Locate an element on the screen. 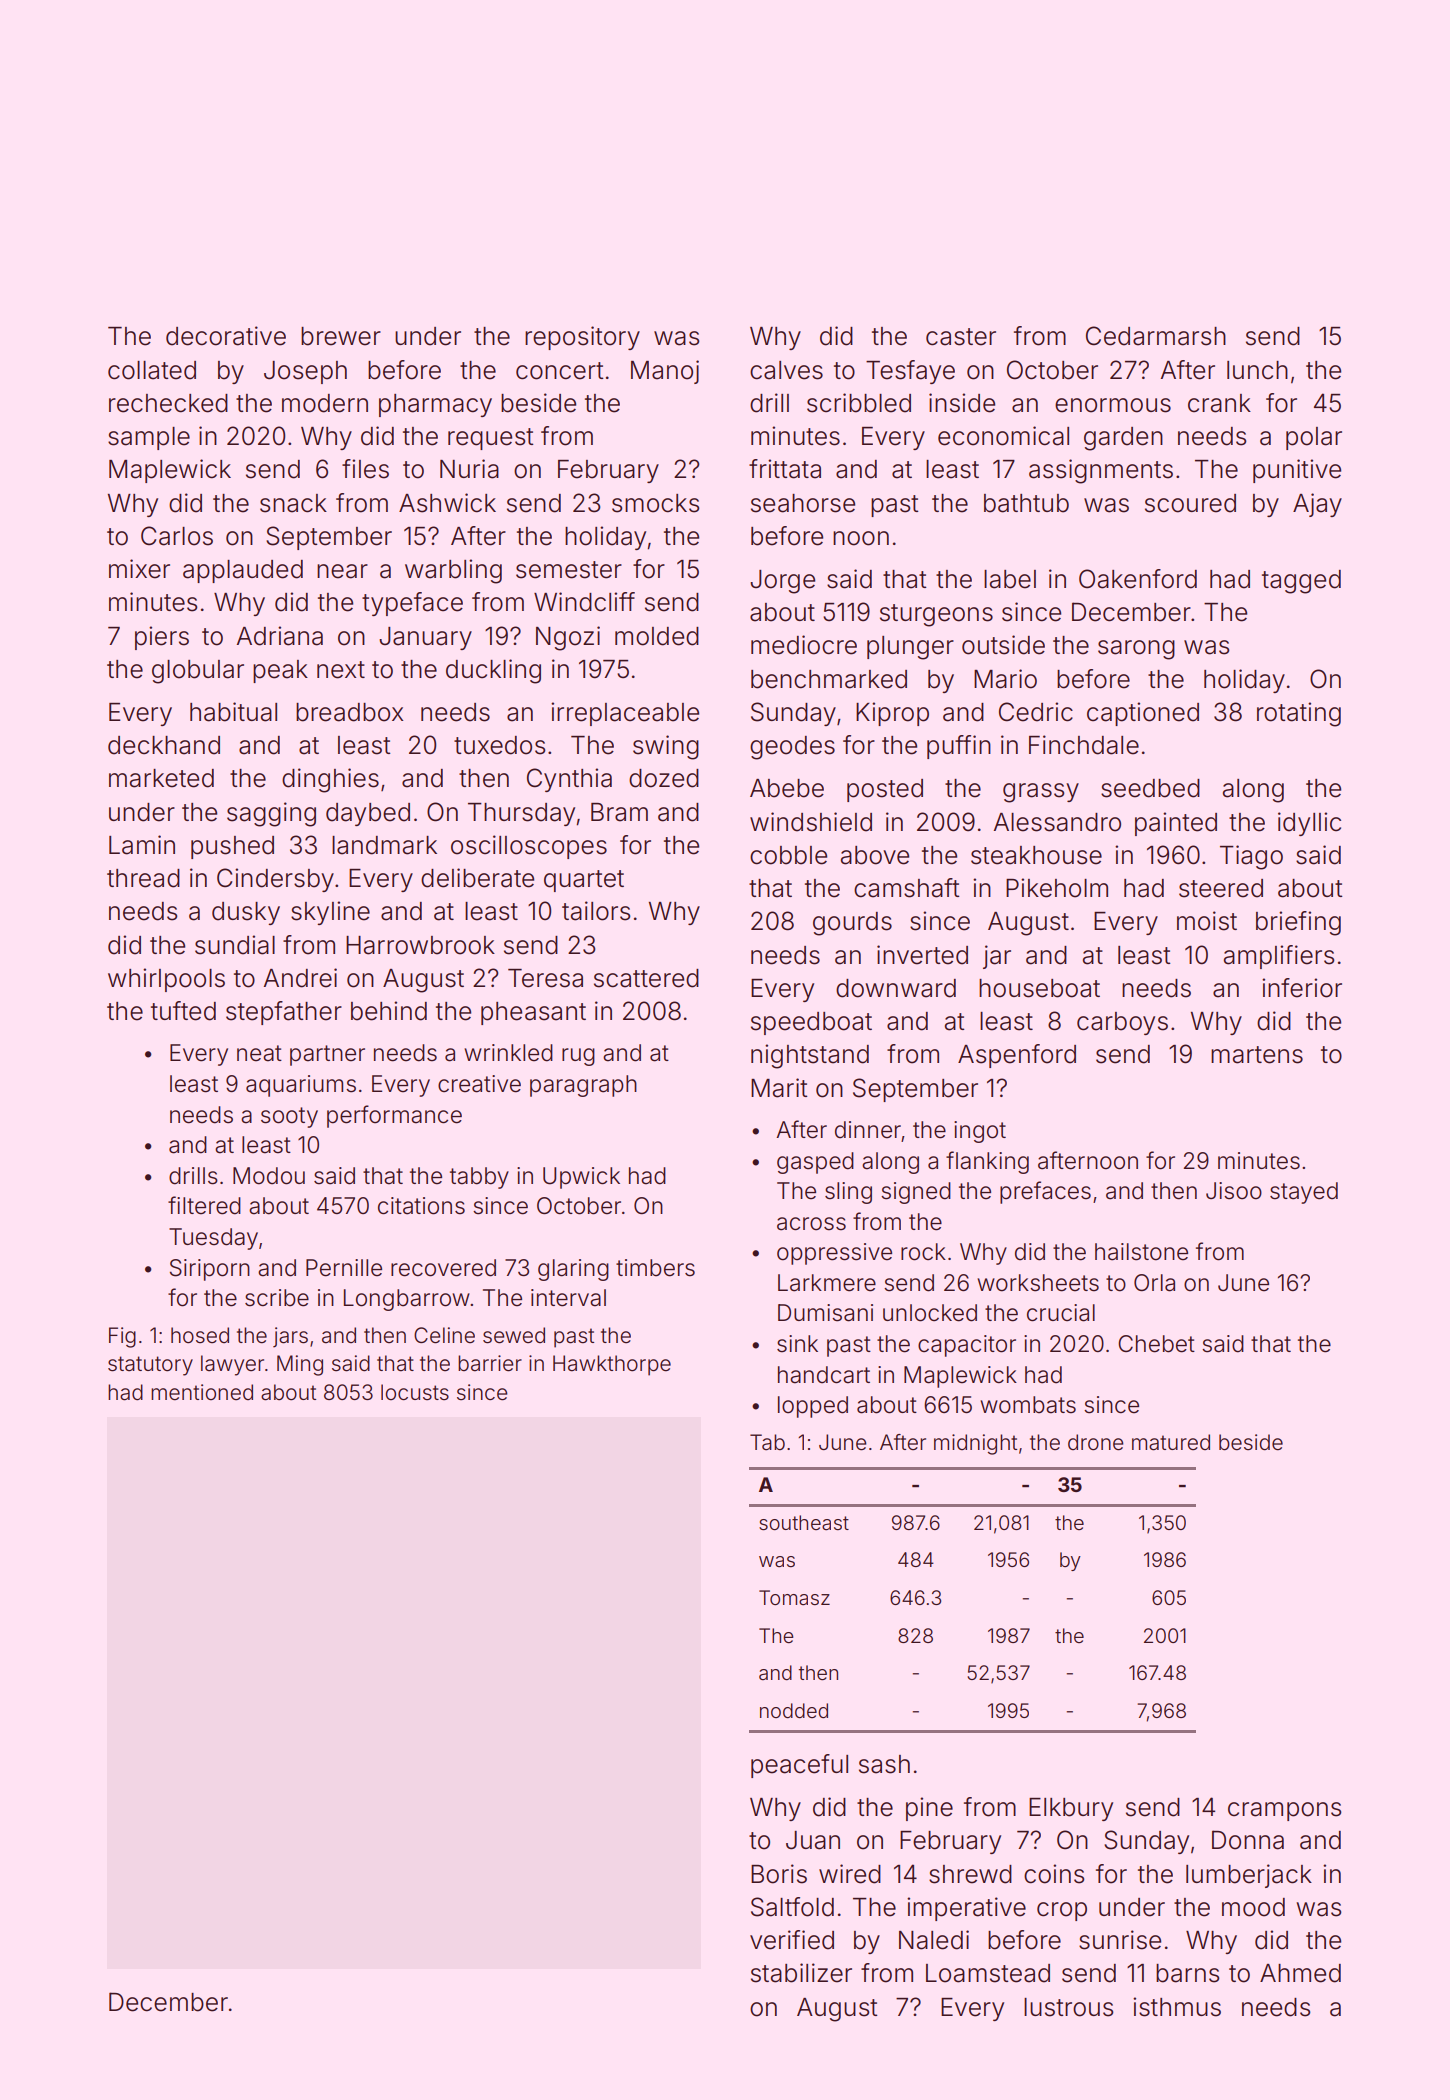 The width and height of the screenshot is (1450, 2100). stabilizer is located at coordinates (801, 1973).
